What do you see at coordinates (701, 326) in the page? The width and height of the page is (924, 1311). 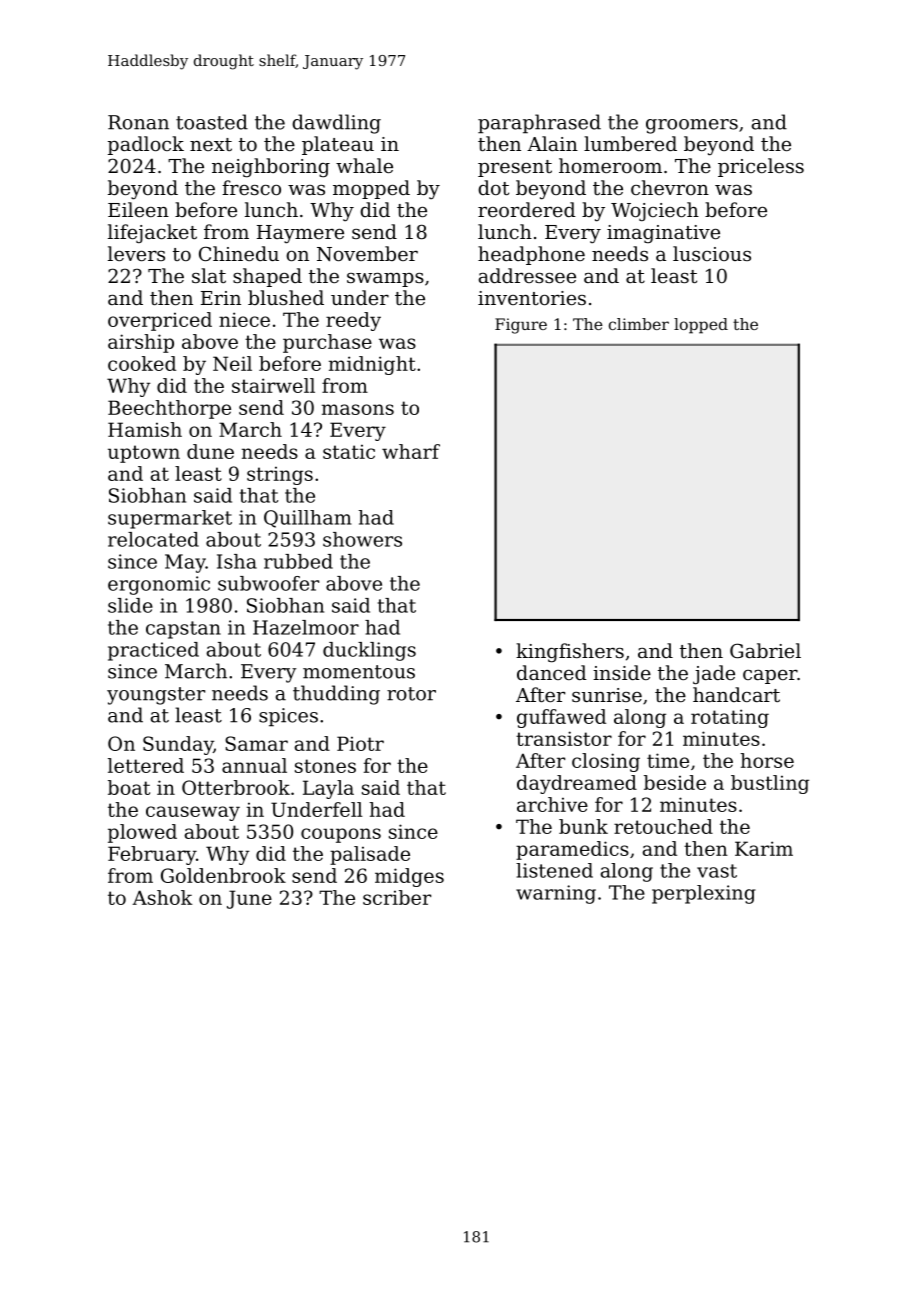 I see `lopped` at bounding box center [701, 326].
